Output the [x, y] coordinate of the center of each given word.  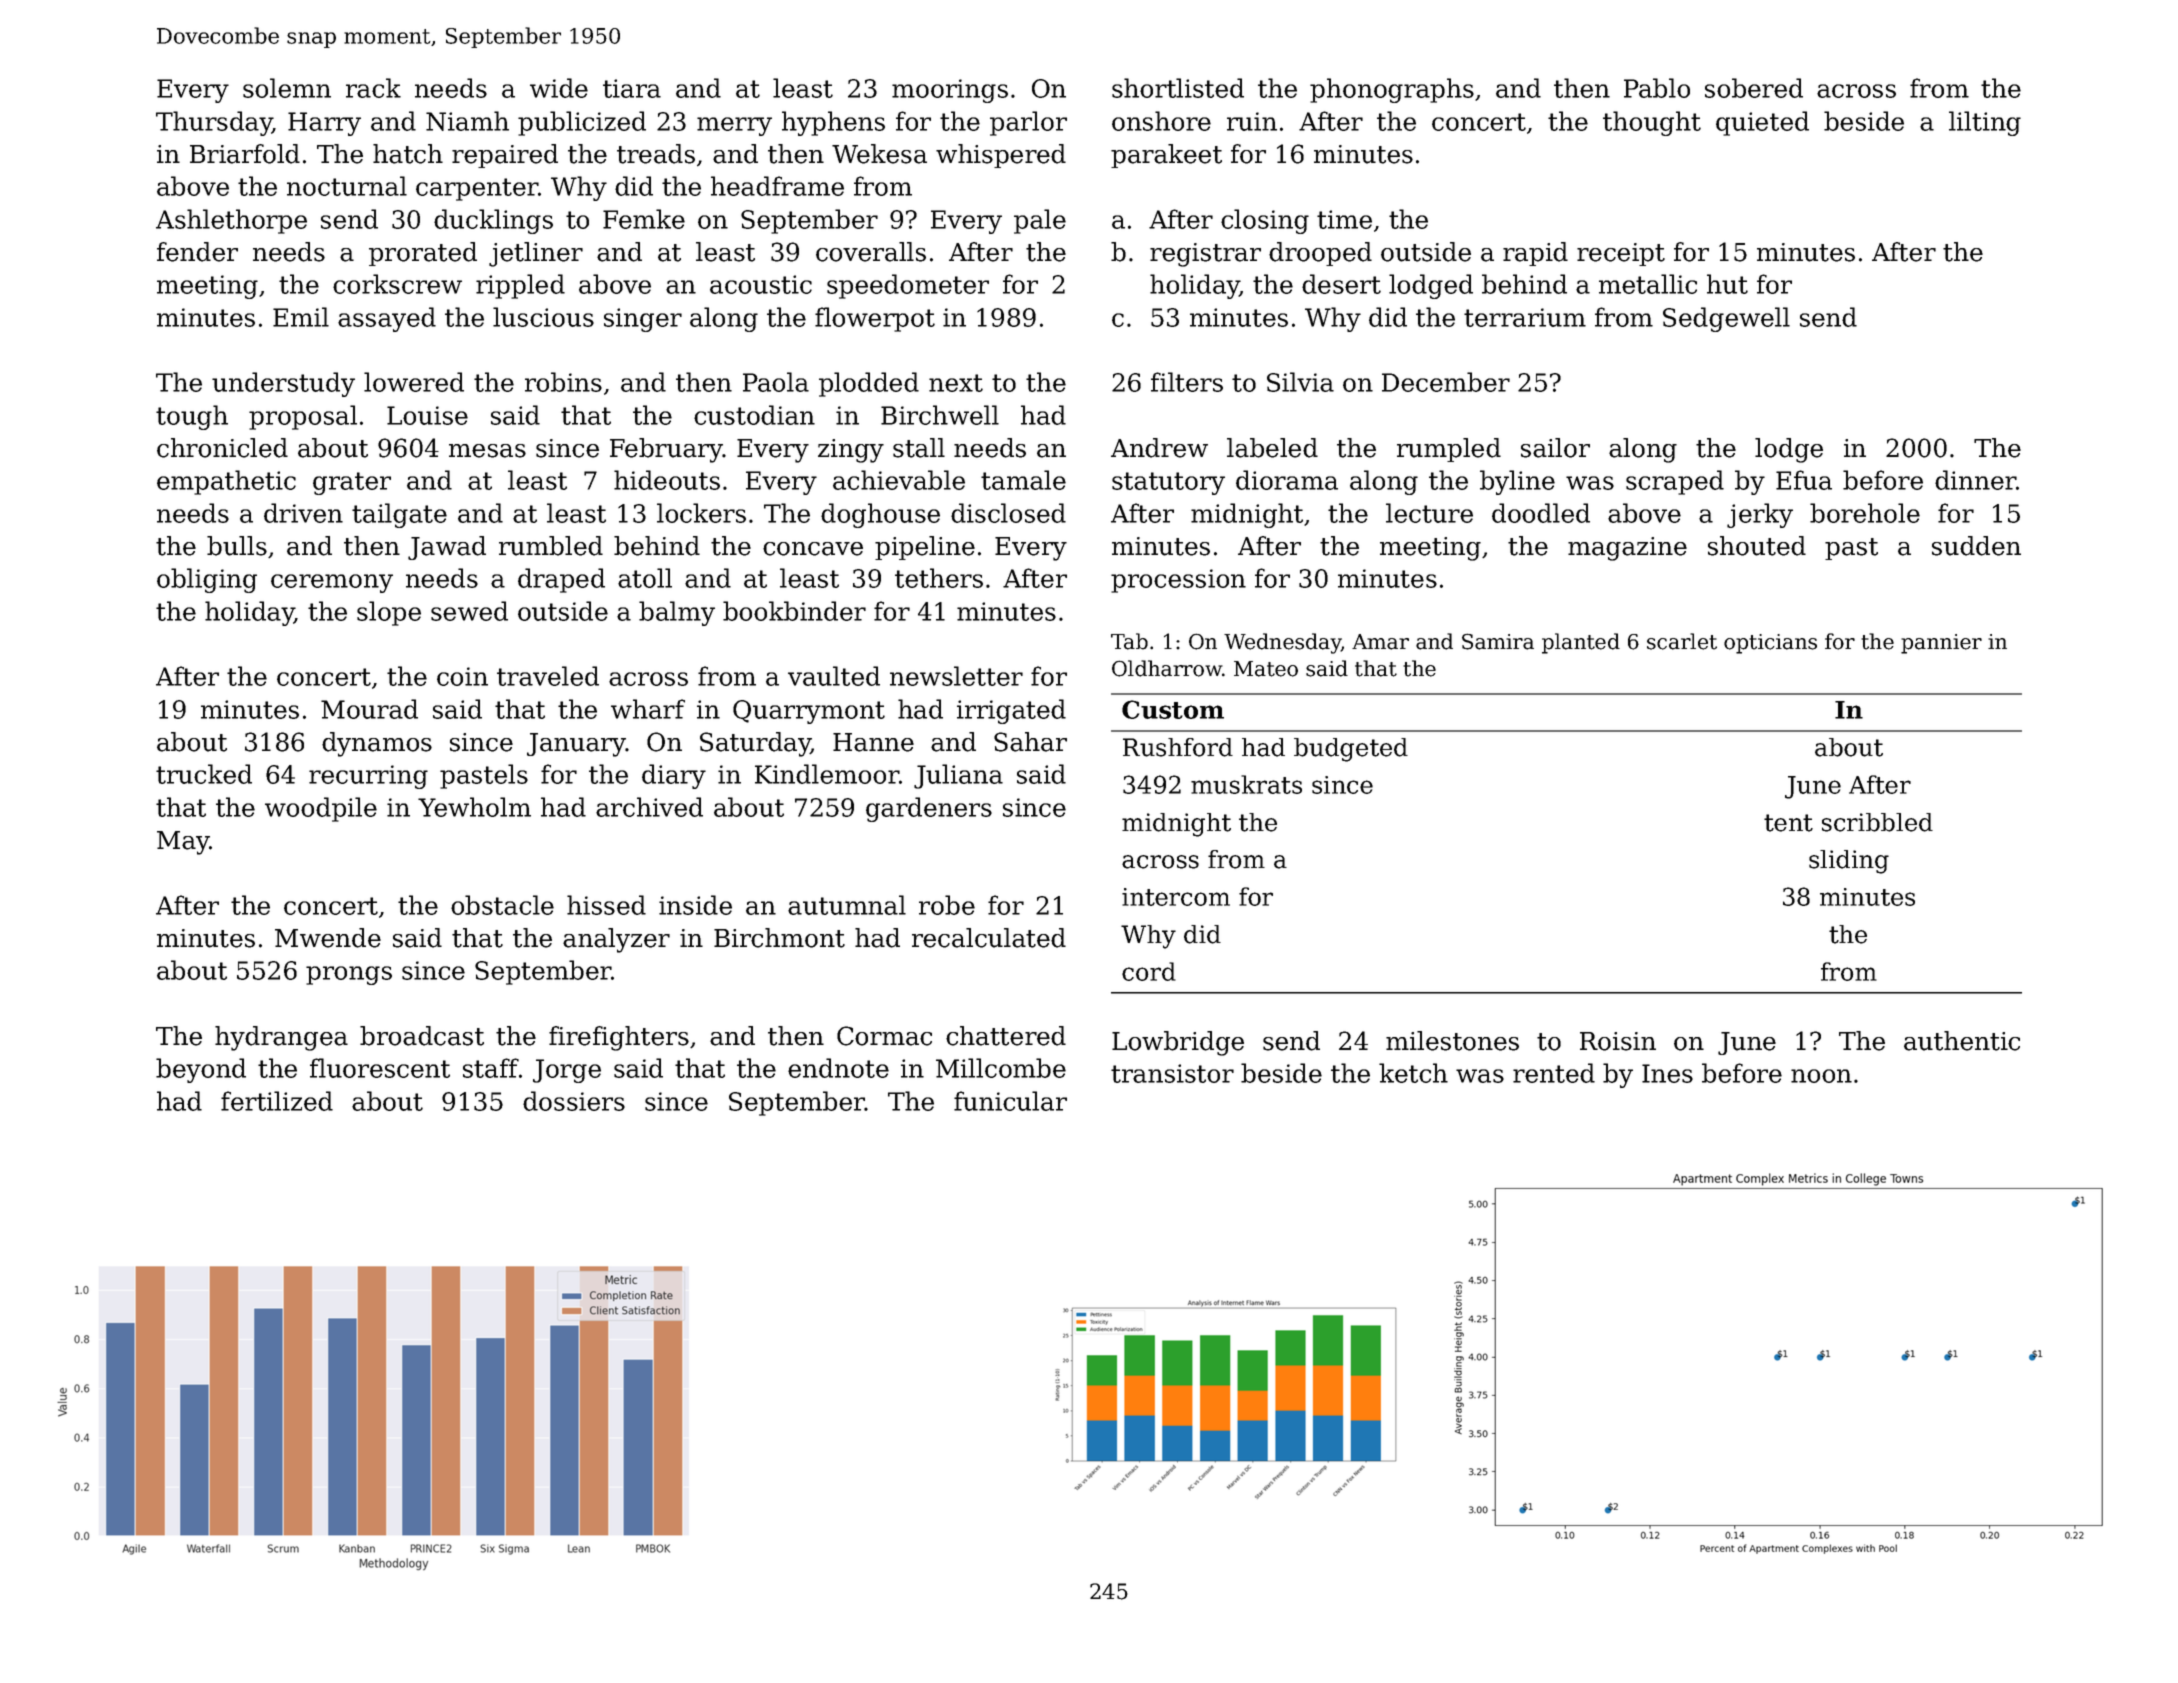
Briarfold [245, 154]
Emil [301, 317]
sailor [1555, 448]
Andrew [1159, 448]
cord [1149, 971]
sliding [1849, 862]
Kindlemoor [827, 774]
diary [674, 776]
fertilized [277, 1101]
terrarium [1525, 317]
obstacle [502, 905]
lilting [1985, 123]
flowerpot [875, 319]
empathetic [226, 482]
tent [1788, 823]
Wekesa [879, 154]
